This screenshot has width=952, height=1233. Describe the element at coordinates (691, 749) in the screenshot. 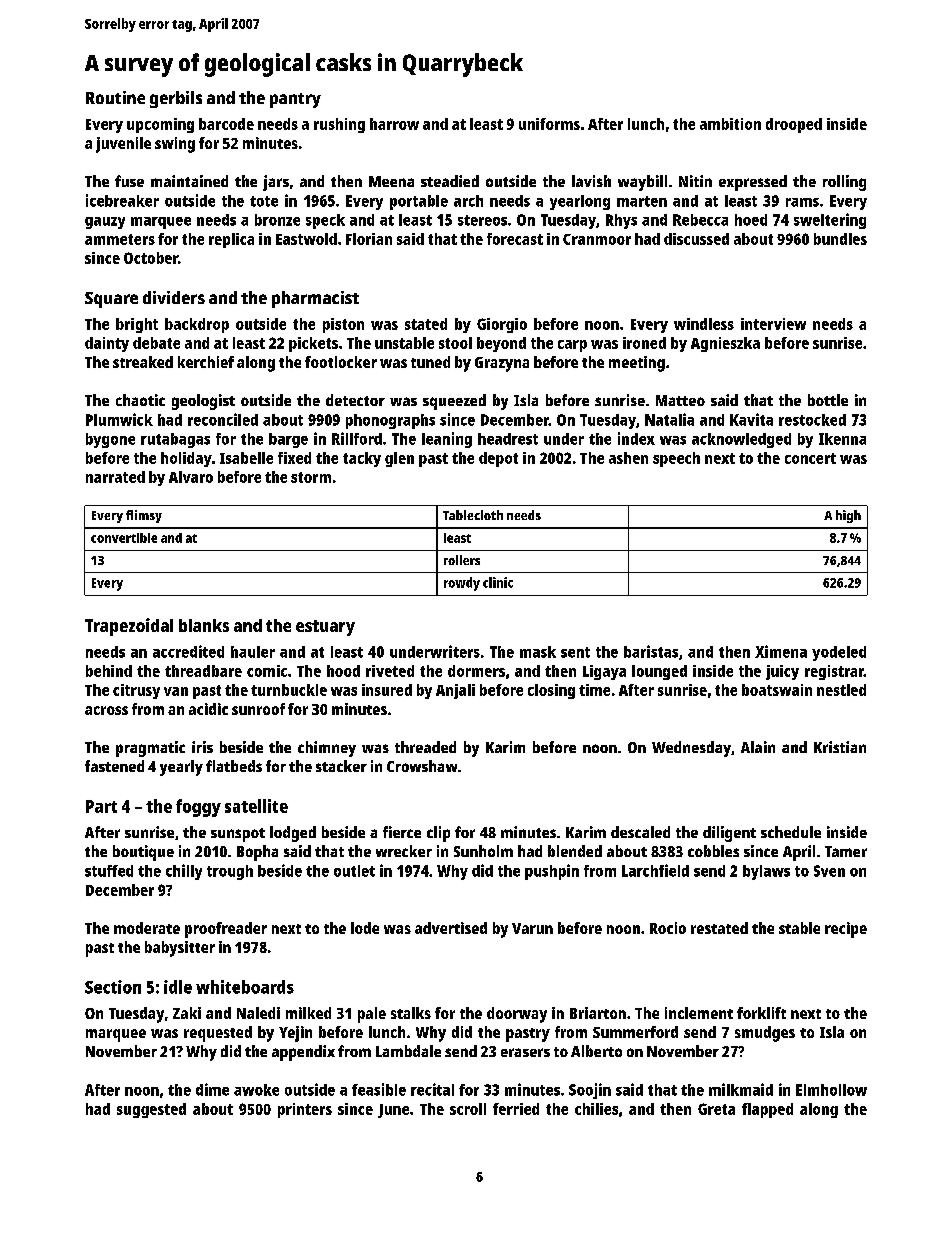

I see `Wednesday` at that location.
